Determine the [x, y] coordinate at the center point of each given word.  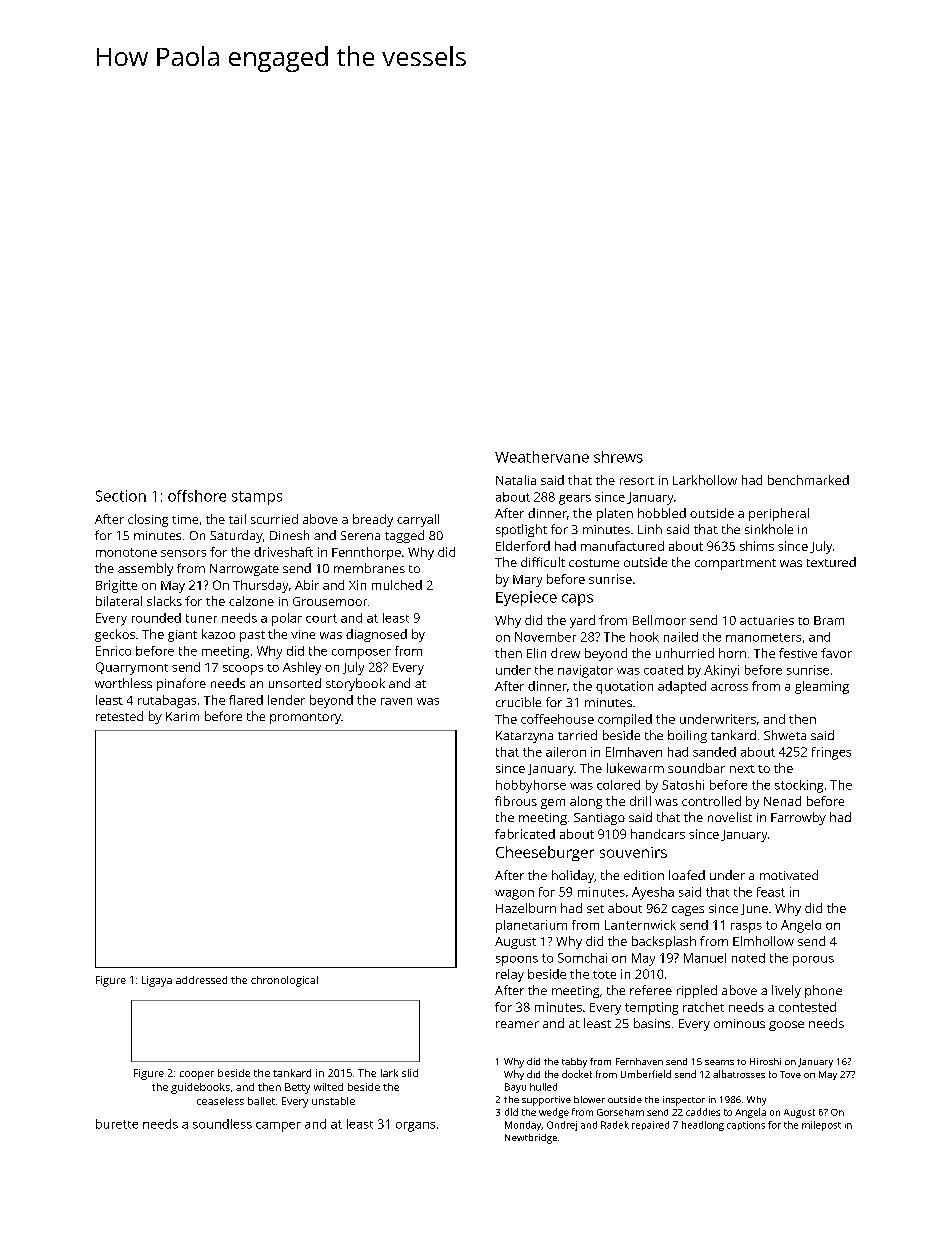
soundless [222, 1124]
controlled [711, 801]
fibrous [516, 801]
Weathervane [542, 457]
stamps [257, 498]
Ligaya [157, 981]
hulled [543, 1087]
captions [746, 1125]
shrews [618, 457]
